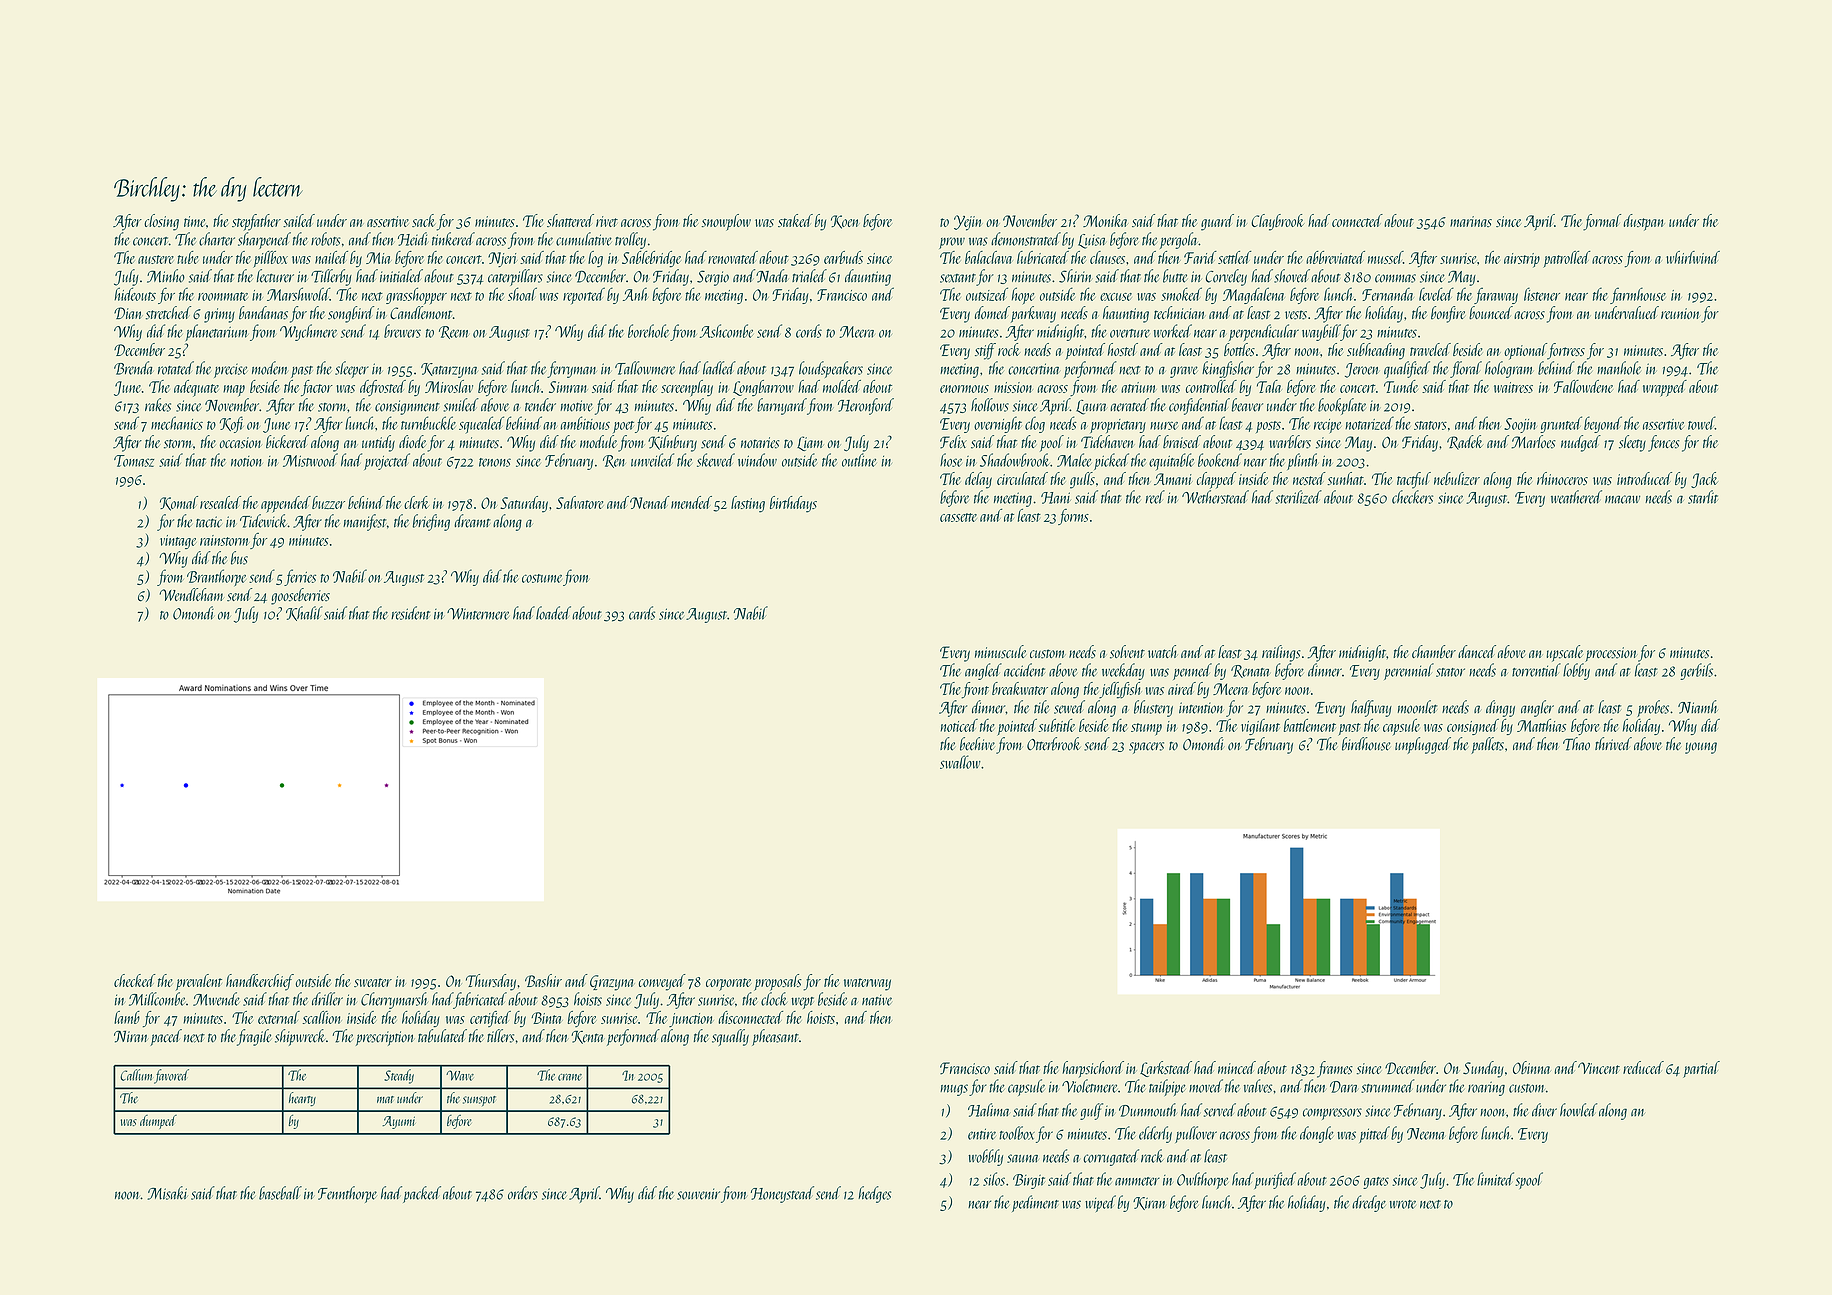  What do you see at coordinates (795, 220) in the document?
I see `staked` at bounding box center [795, 220].
